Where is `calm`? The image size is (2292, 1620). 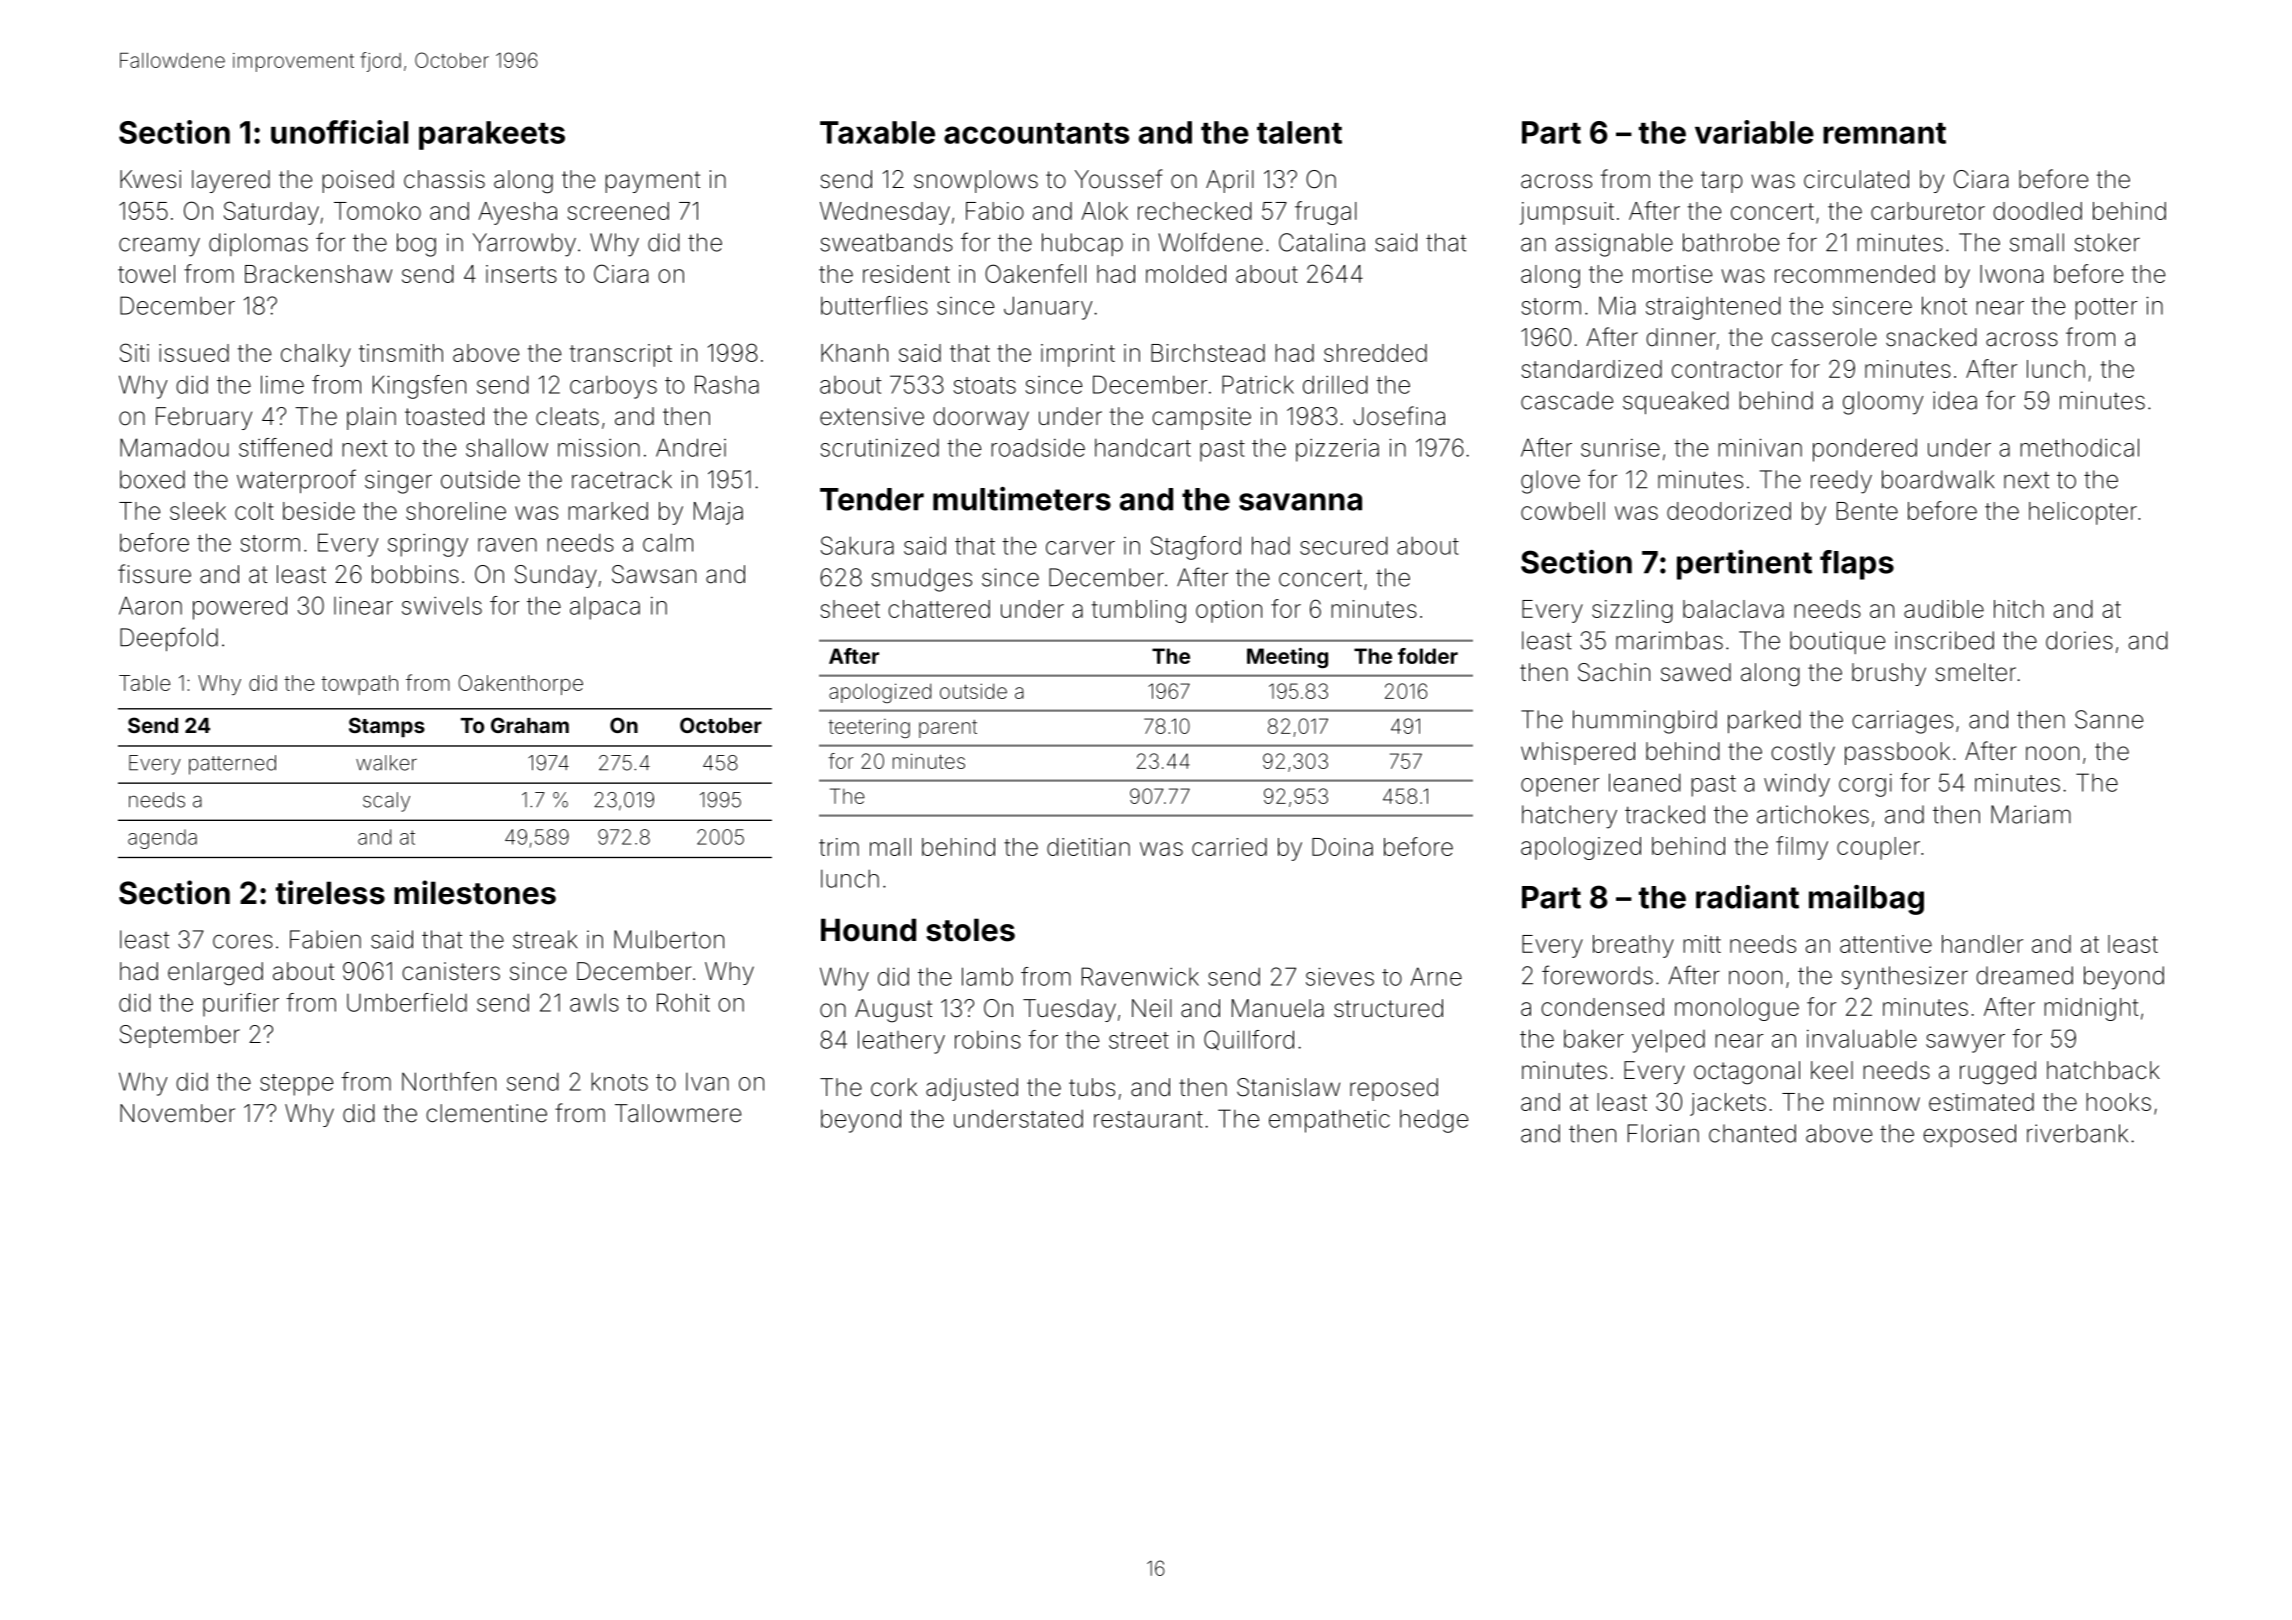 calm is located at coordinates (668, 542).
